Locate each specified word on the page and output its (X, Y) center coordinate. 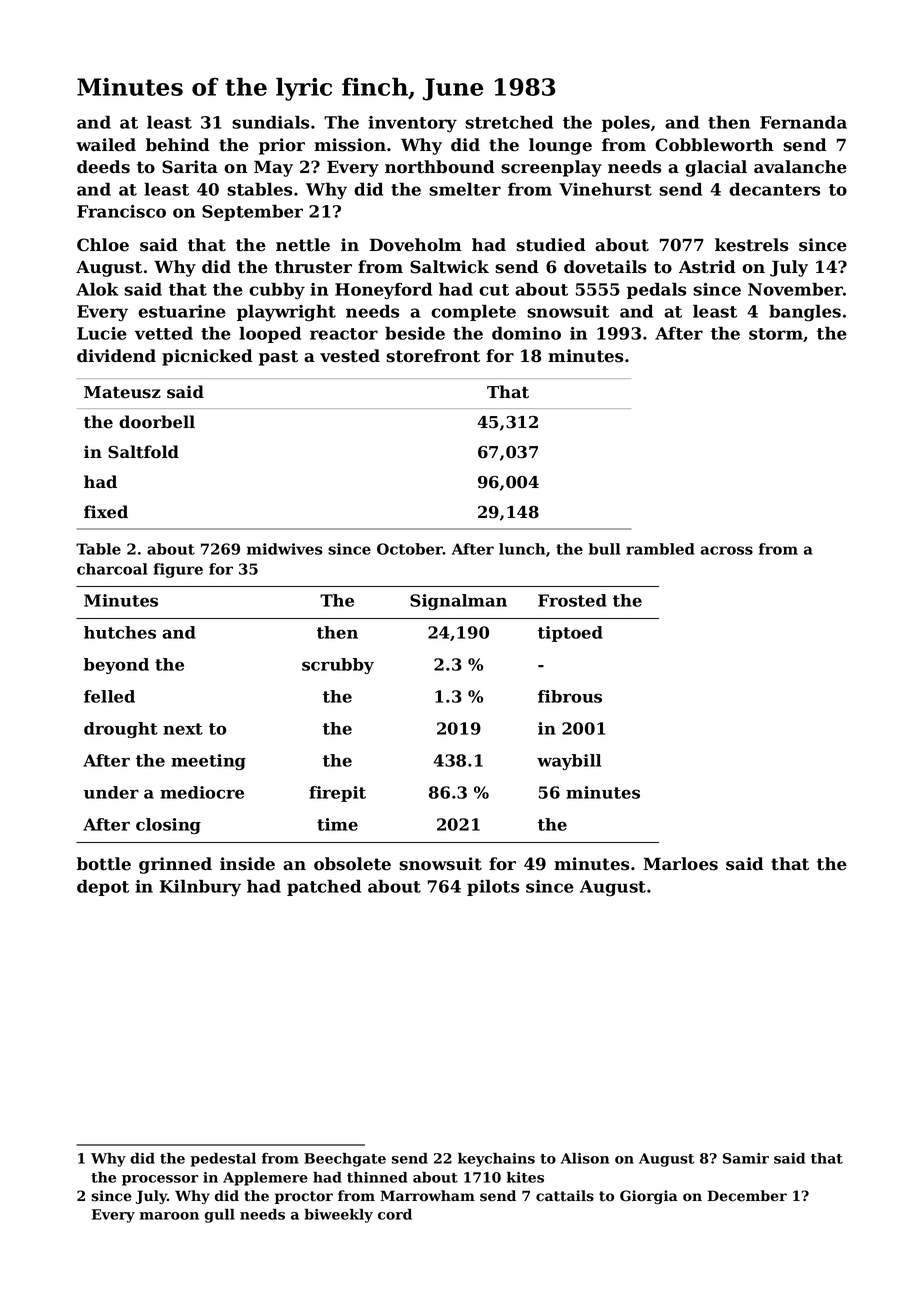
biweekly (338, 1216)
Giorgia (649, 1197)
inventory (412, 124)
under (111, 792)
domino (526, 333)
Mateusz (122, 392)
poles (626, 123)
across (726, 550)
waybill (569, 762)
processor (160, 1180)
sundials (270, 122)
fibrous (570, 696)
